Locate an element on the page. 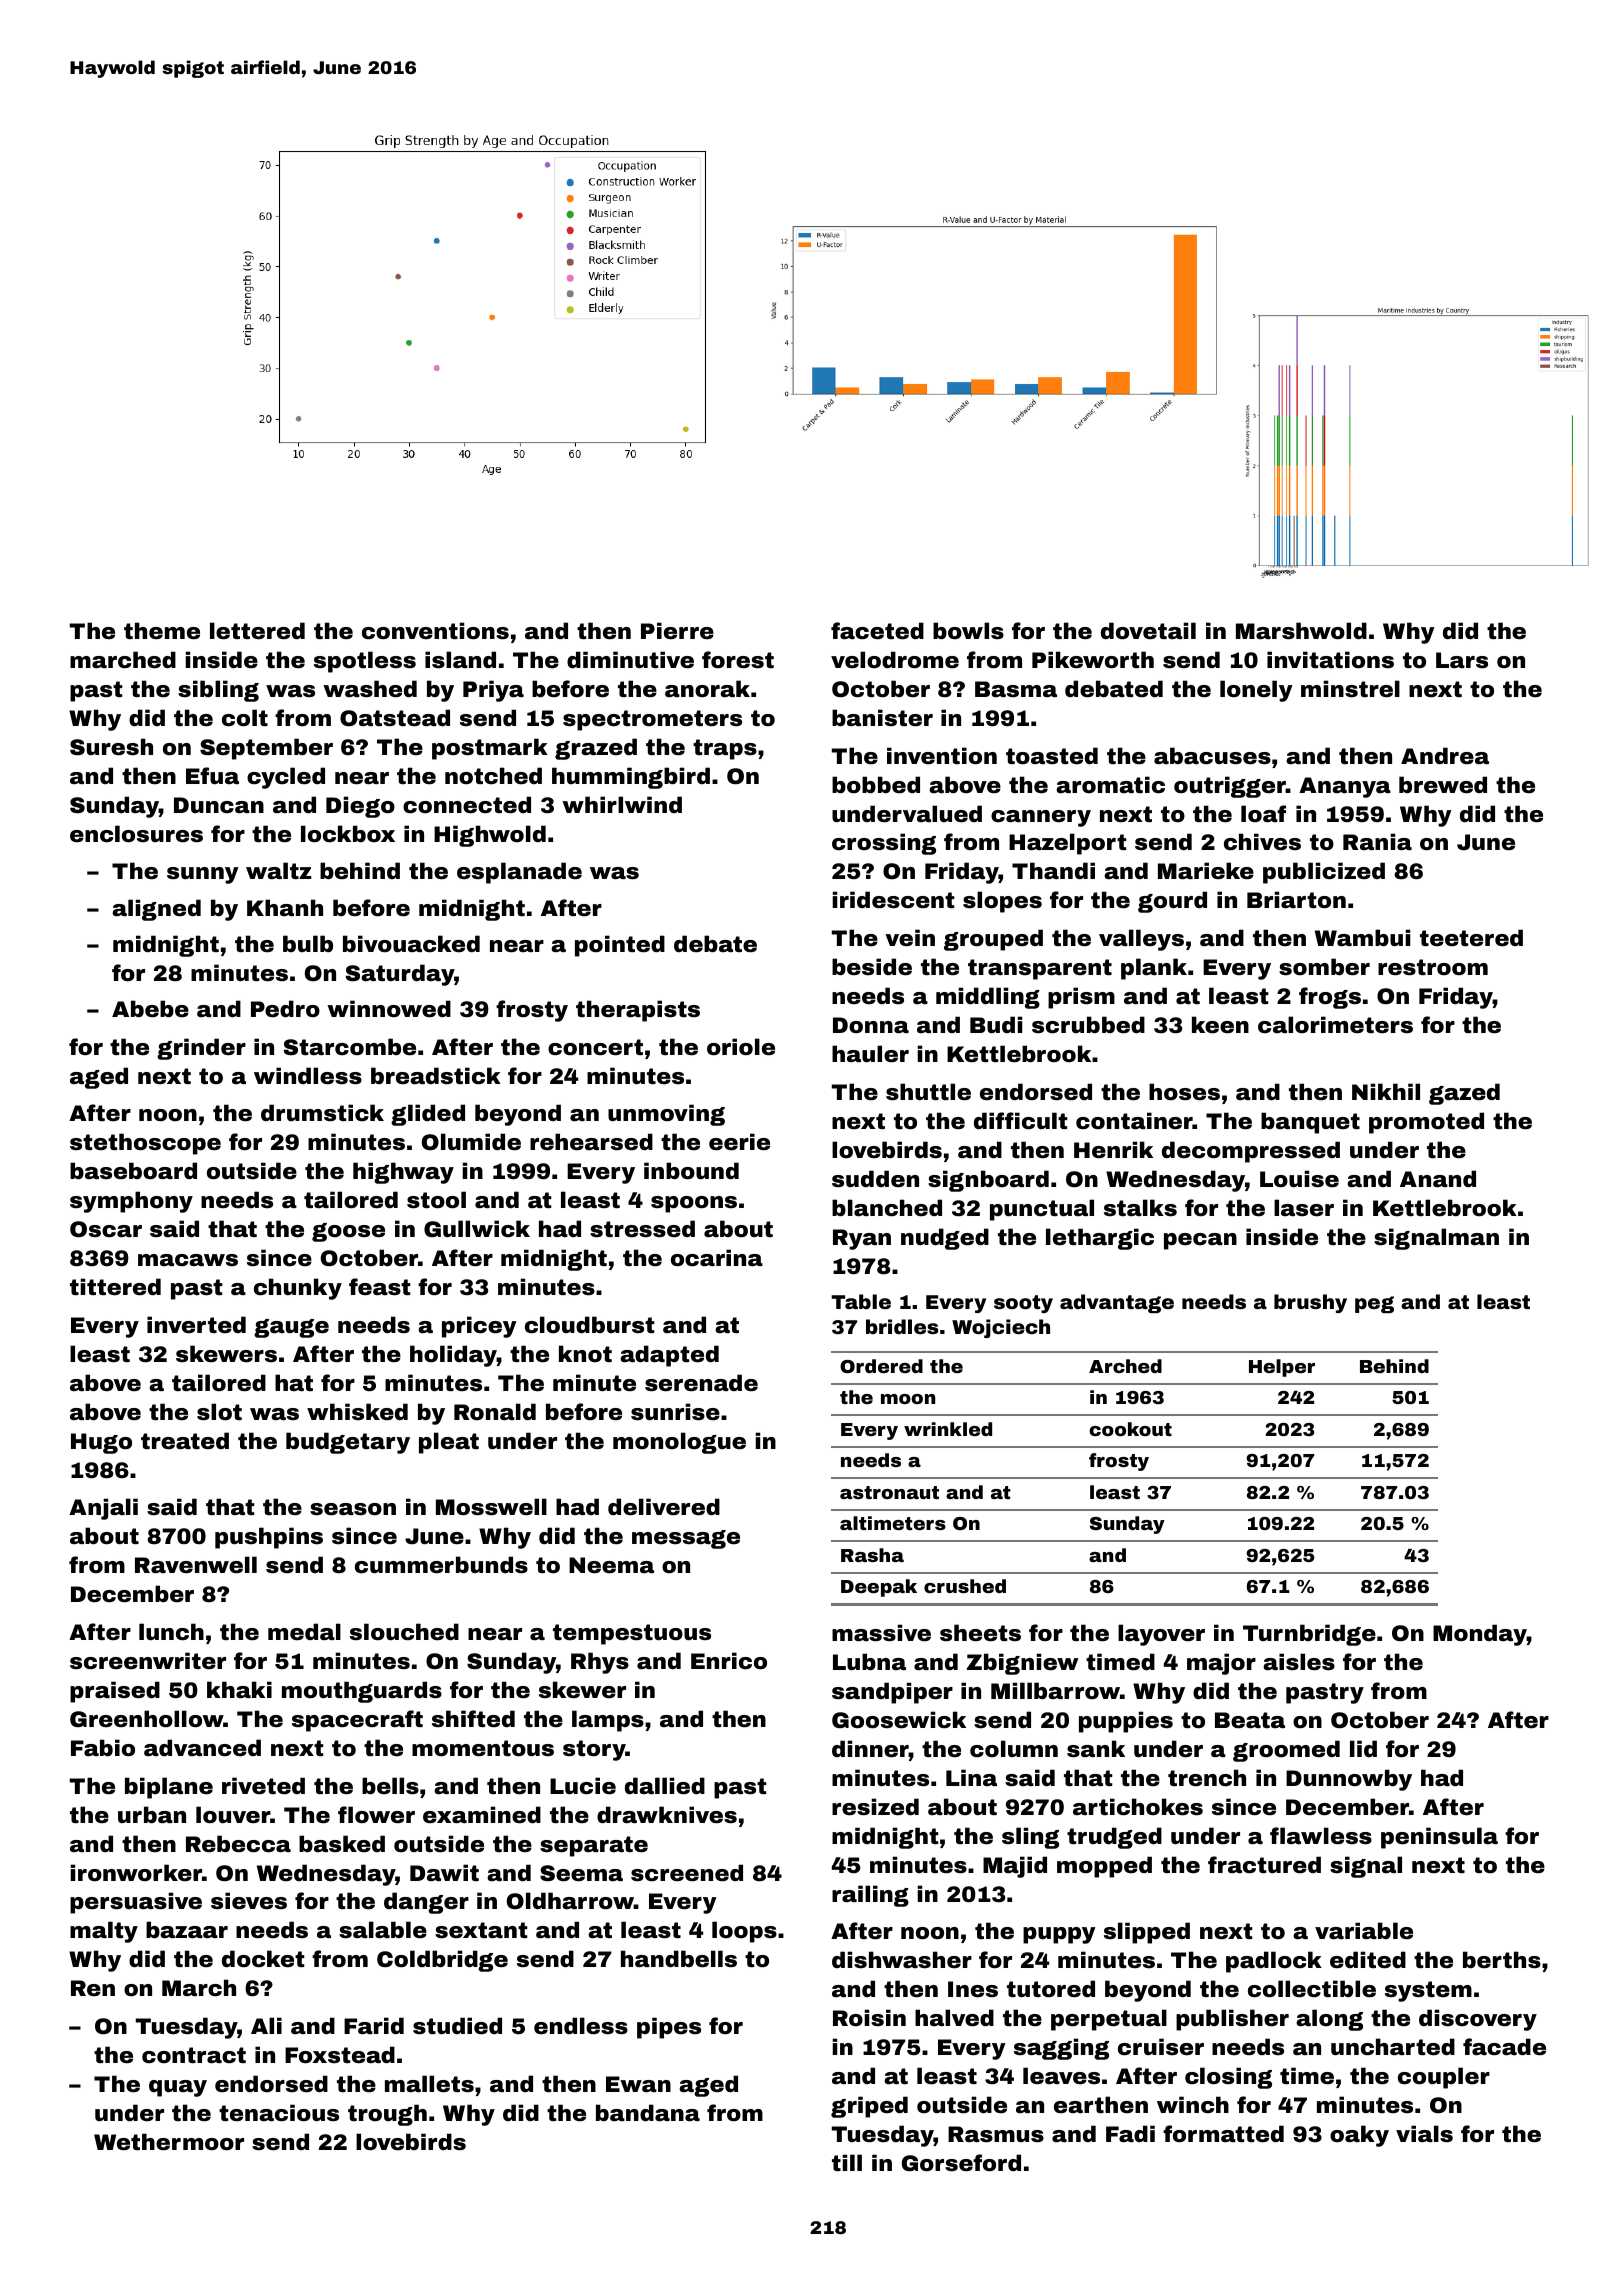  Rasha is located at coordinates (872, 1555).
